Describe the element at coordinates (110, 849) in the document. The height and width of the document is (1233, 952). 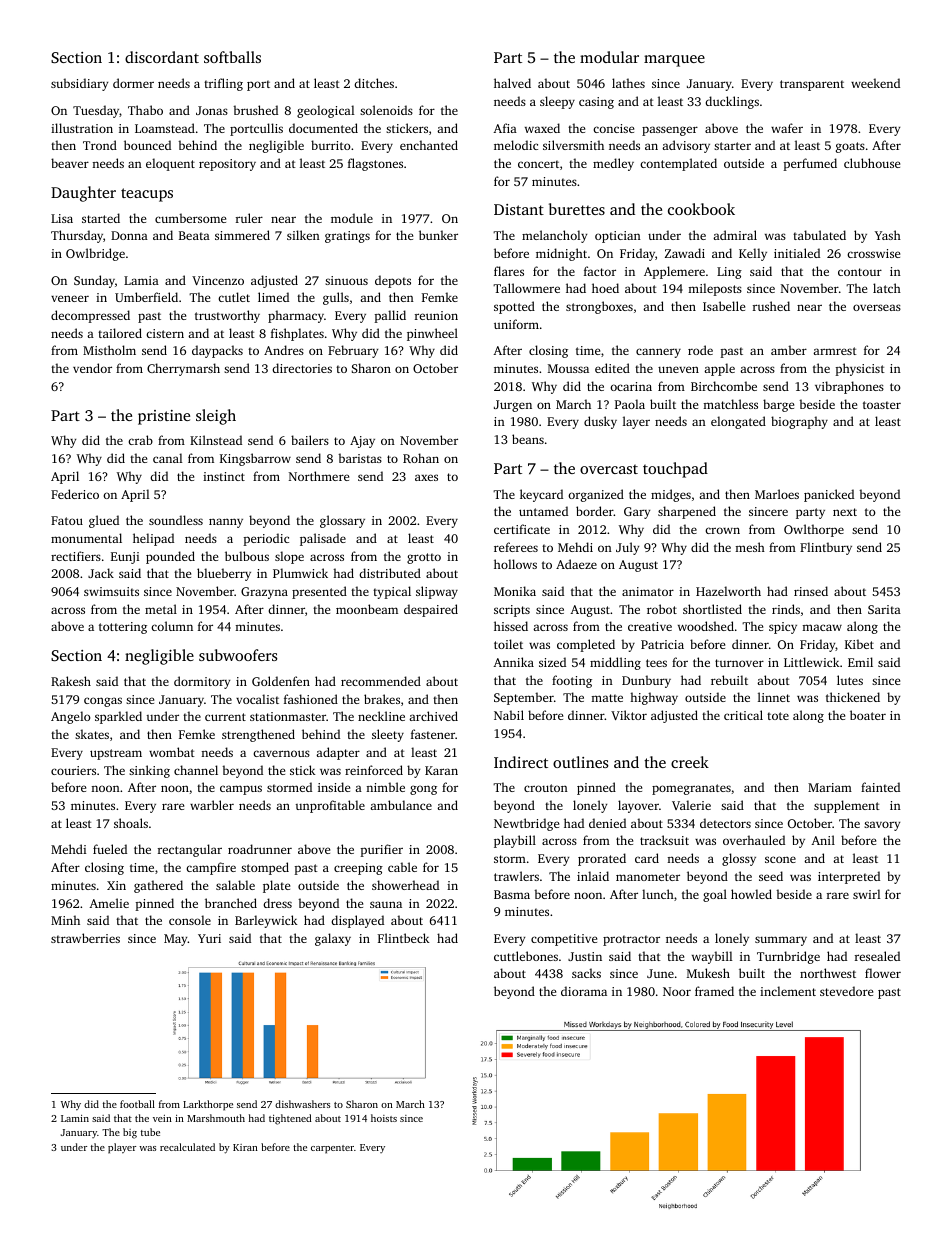
I see `fueled` at that location.
